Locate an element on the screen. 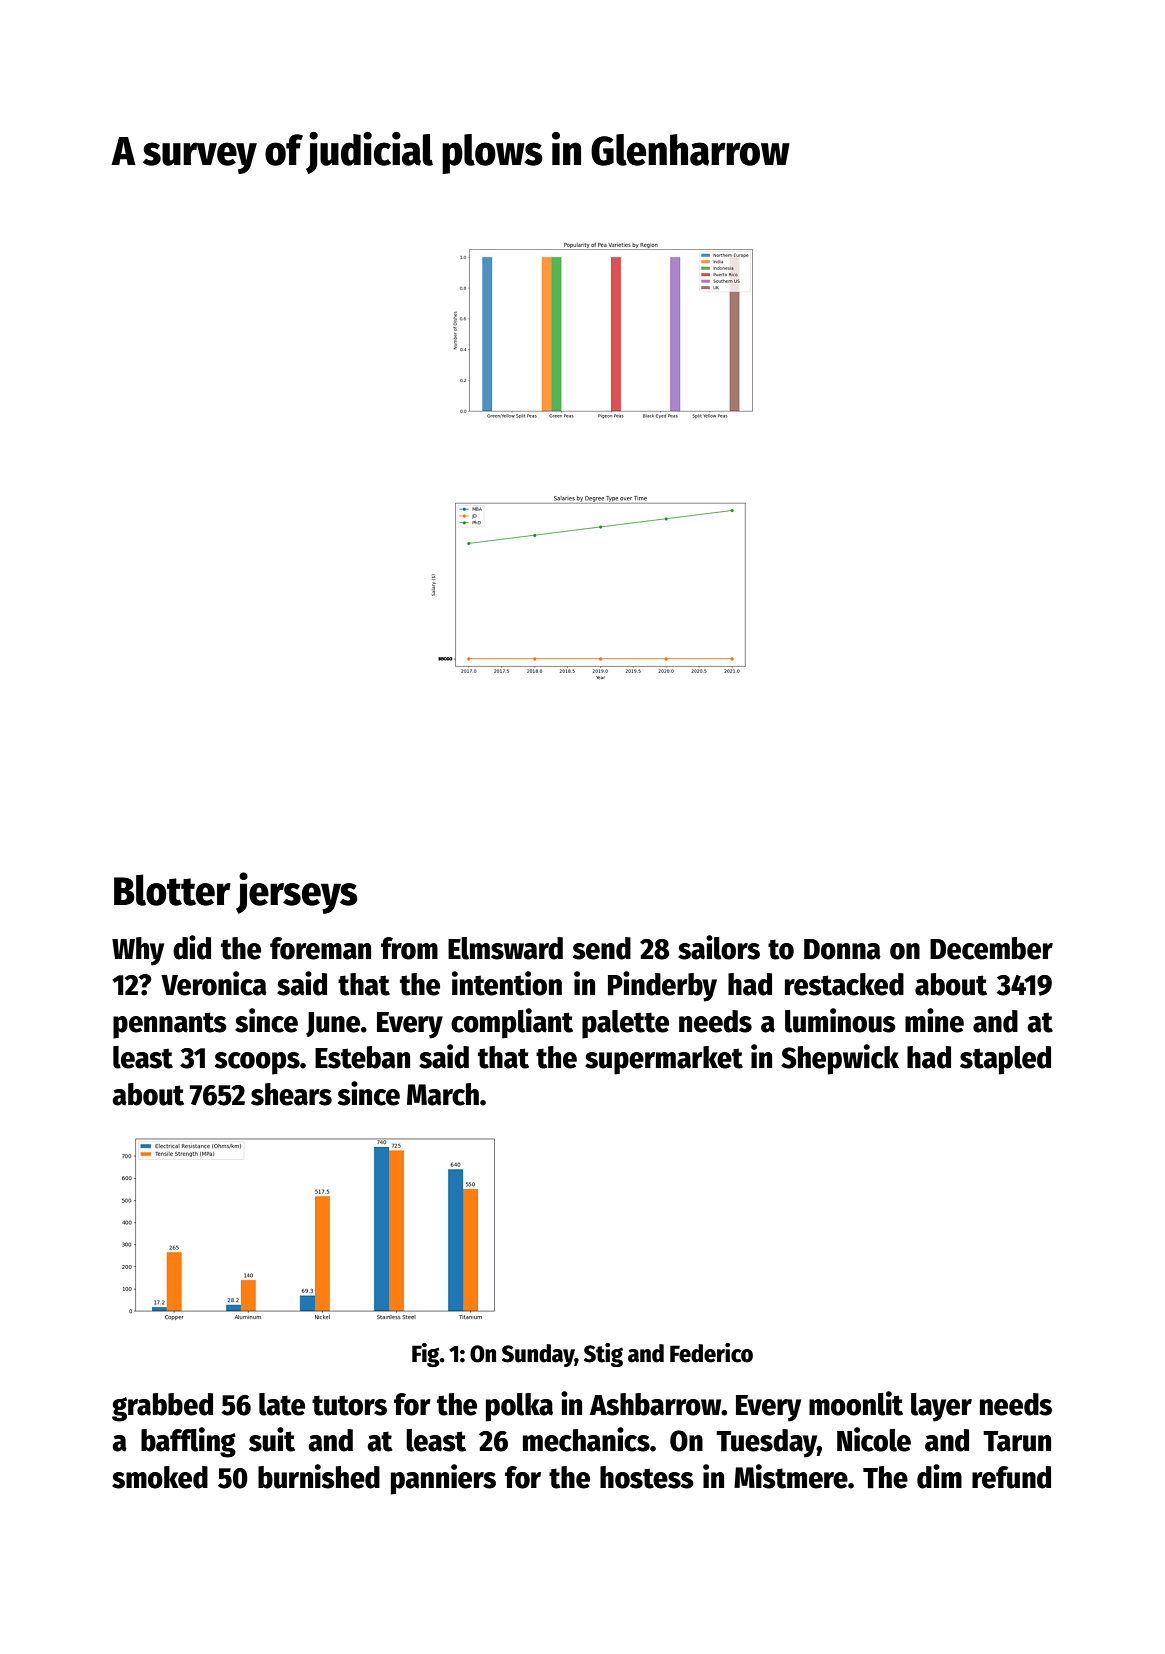 The image size is (1165, 1654). Donna is located at coordinates (842, 949).
